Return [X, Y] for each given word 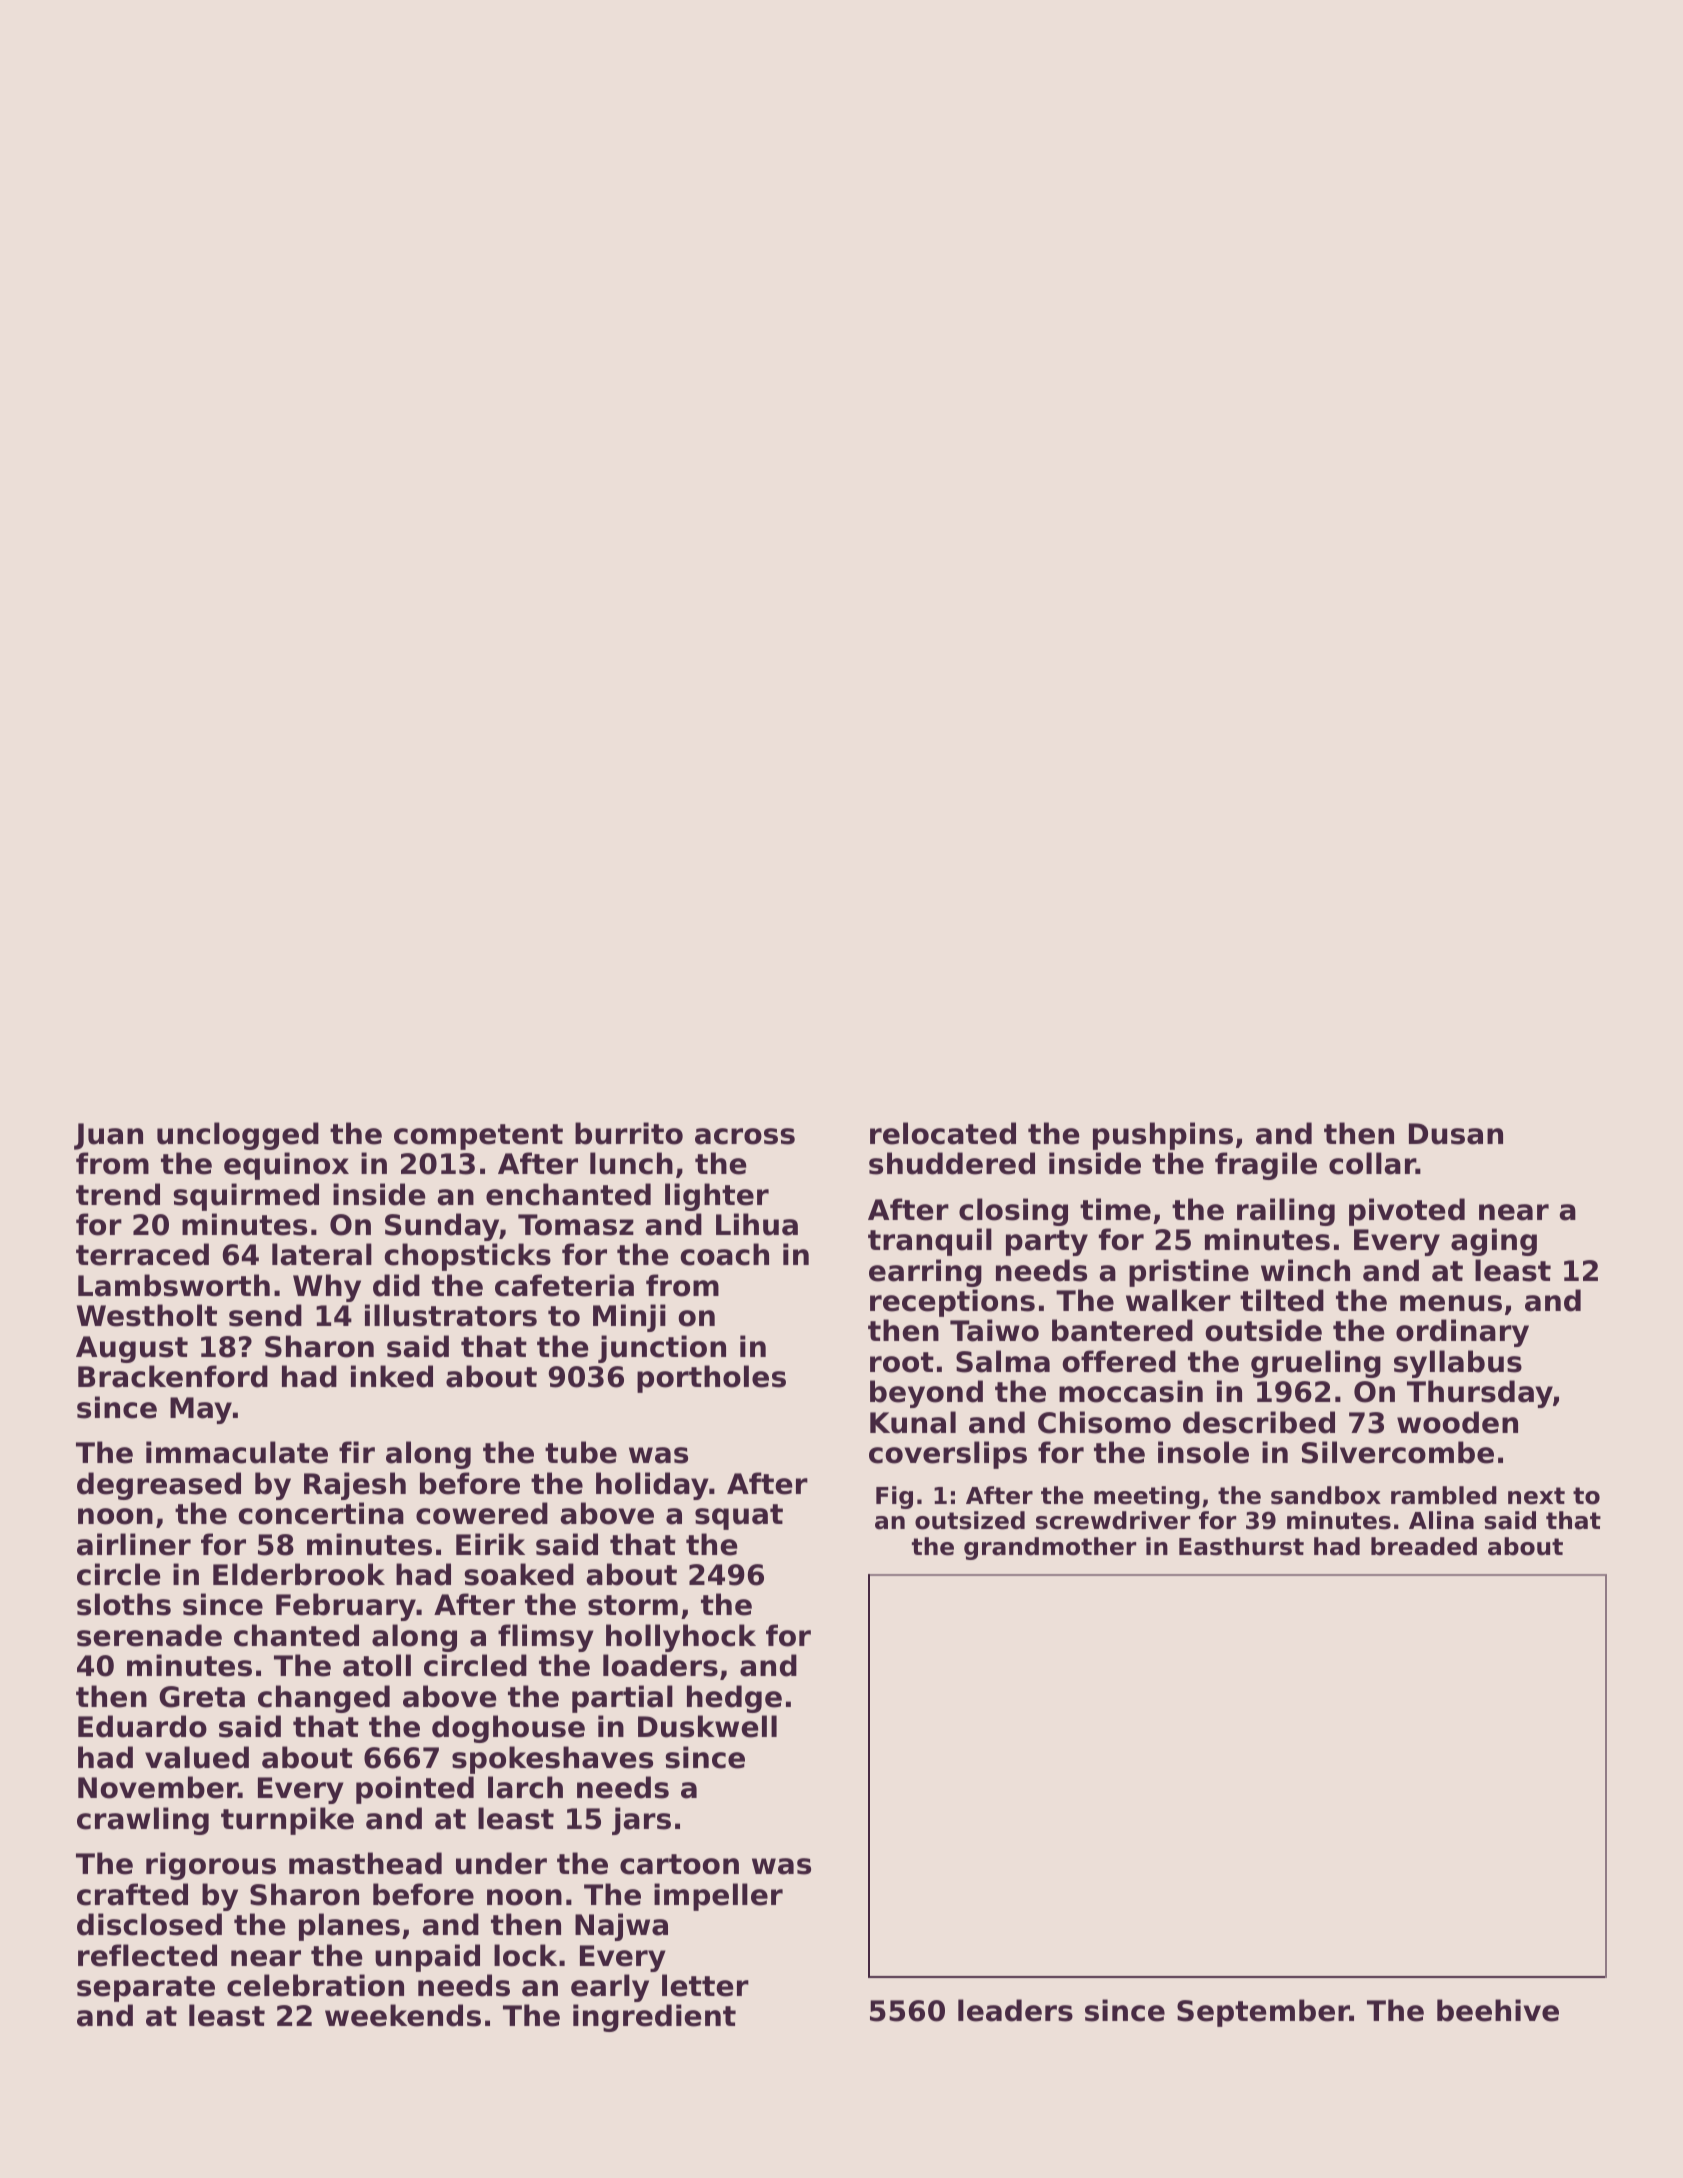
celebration [315, 1985]
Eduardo [142, 1726]
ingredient [654, 2018]
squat [739, 1517]
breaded [1424, 1546]
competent [478, 1137]
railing [1286, 1212]
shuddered [952, 1163]
